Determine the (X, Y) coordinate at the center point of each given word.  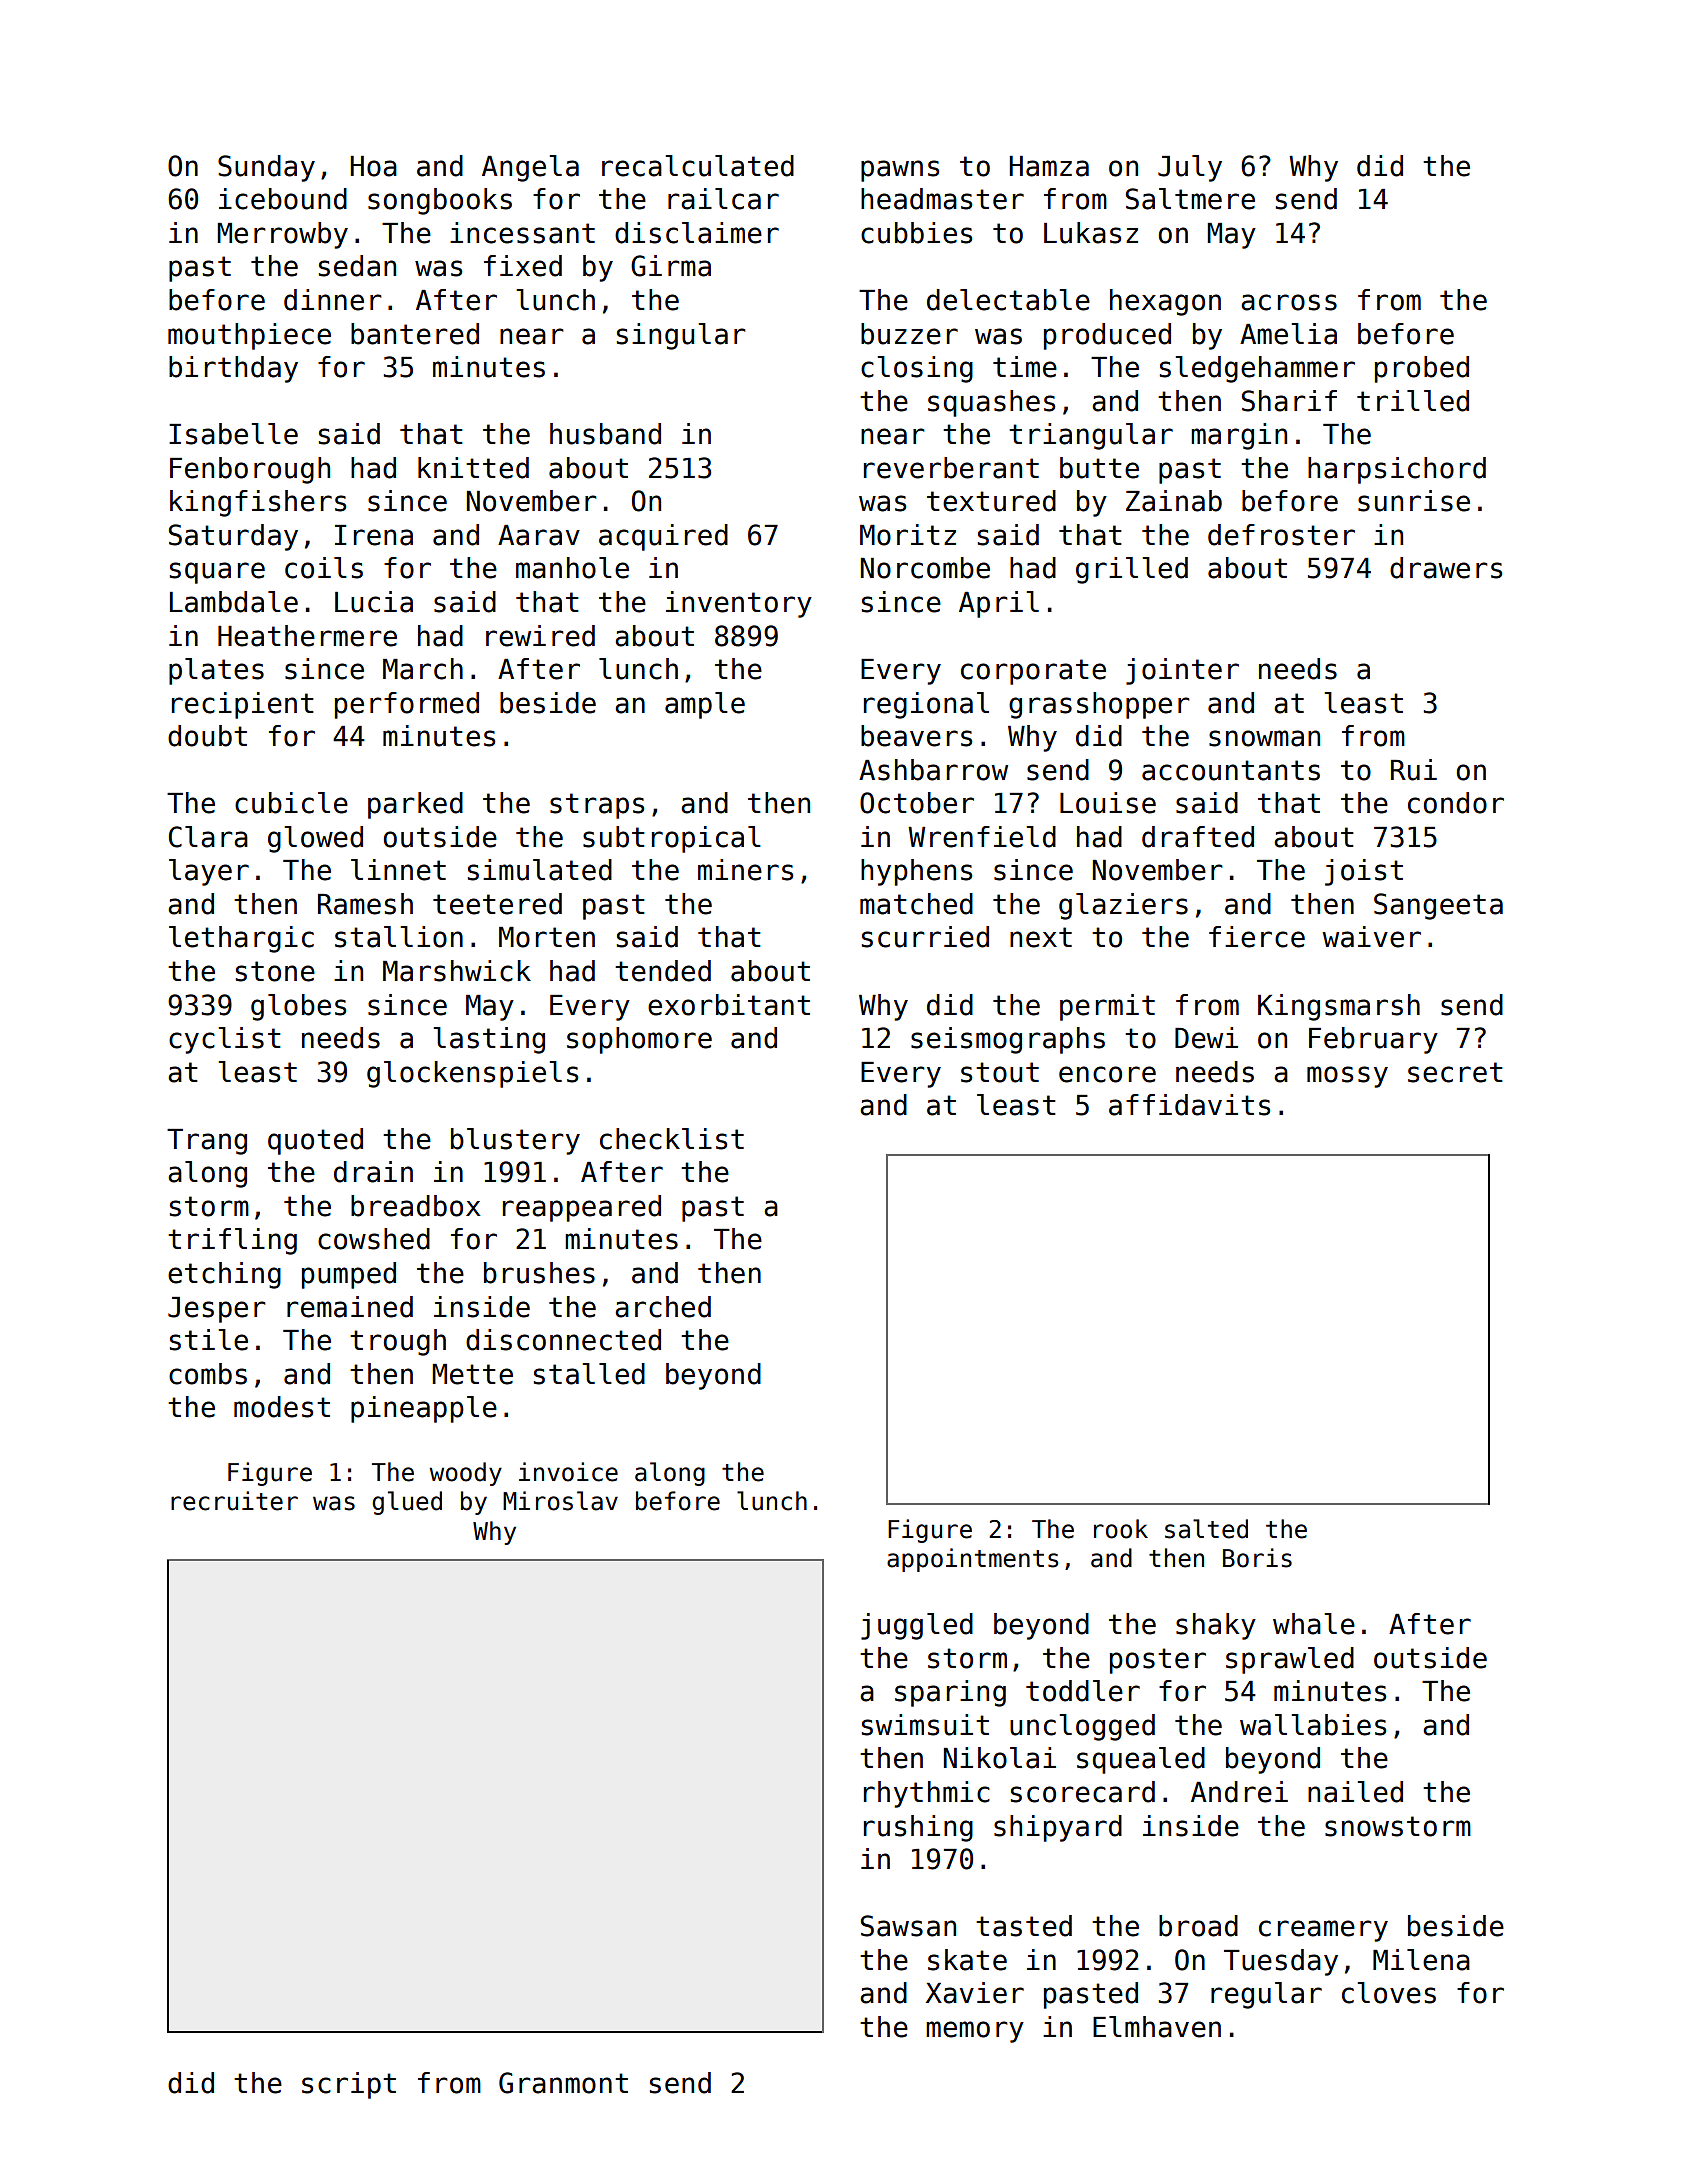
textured (991, 501)
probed (1422, 369)
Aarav (539, 535)
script (349, 2085)
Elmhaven (1157, 2027)
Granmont (563, 2083)
